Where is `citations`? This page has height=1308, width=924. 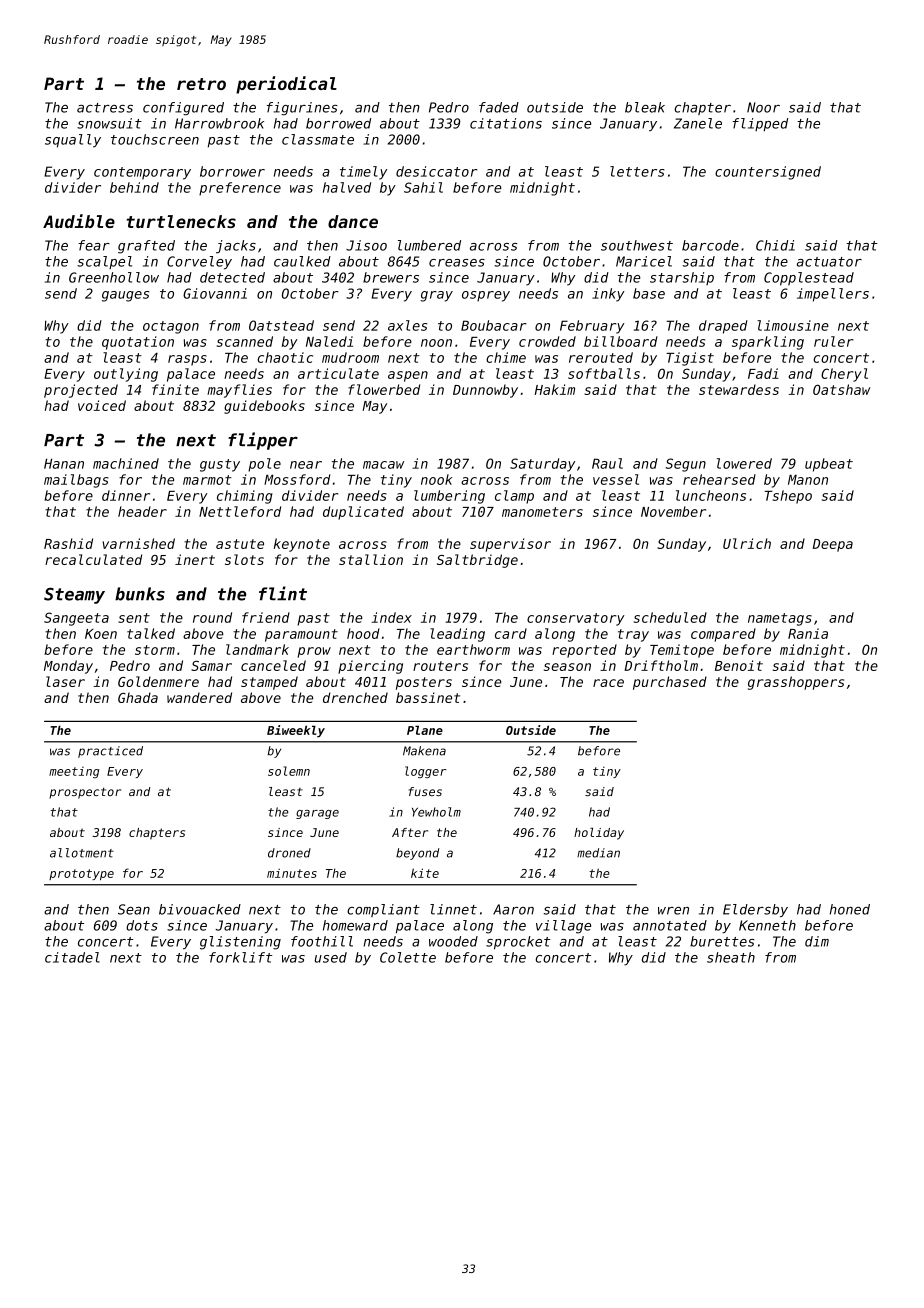
citations is located at coordinates (506, 123).
